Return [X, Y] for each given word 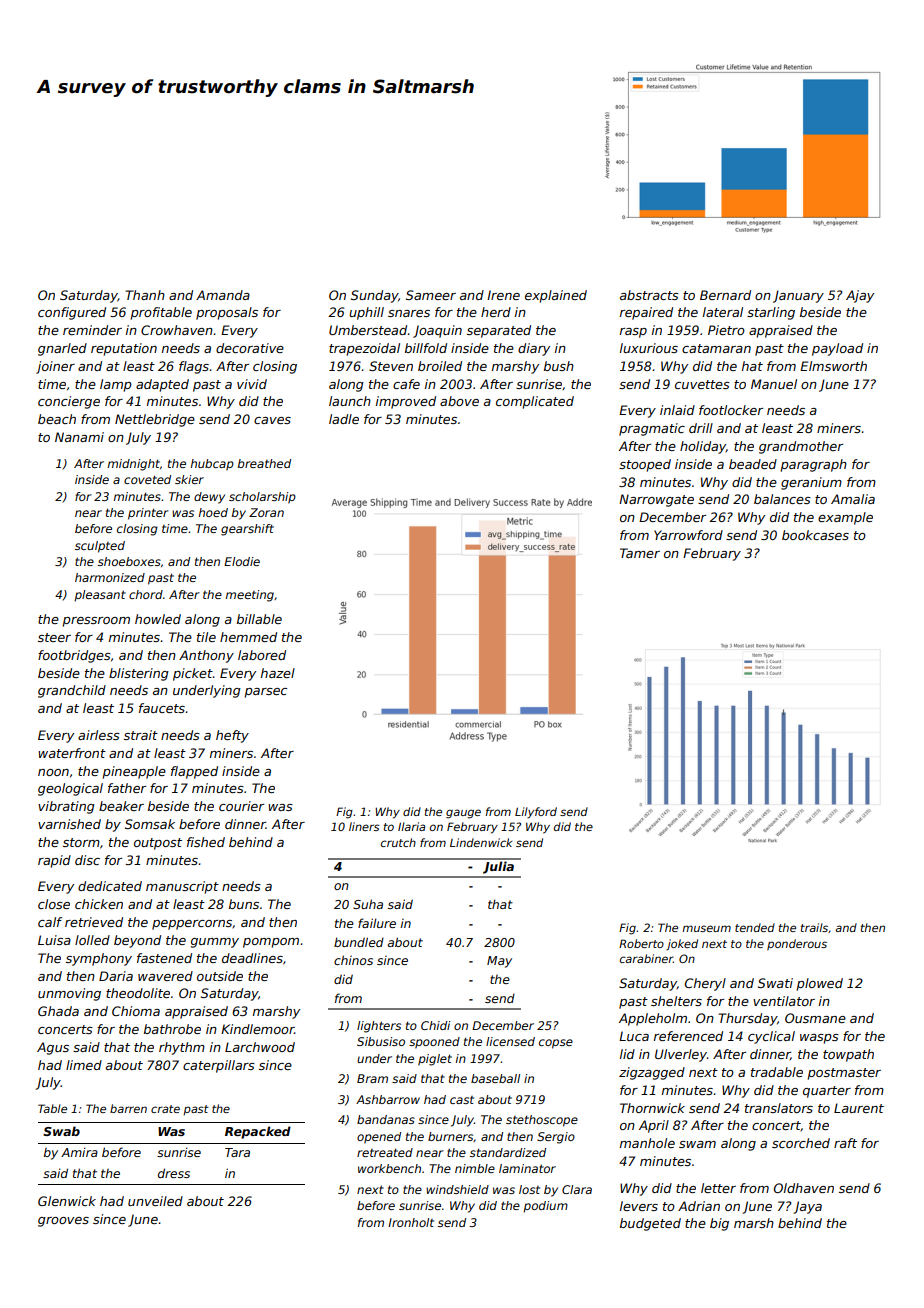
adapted [162, 385]
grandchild [72, 691]
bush [559, 366]
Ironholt [411, 1222]
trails [814, 927]
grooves [63, 1222]
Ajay [860, 296]
